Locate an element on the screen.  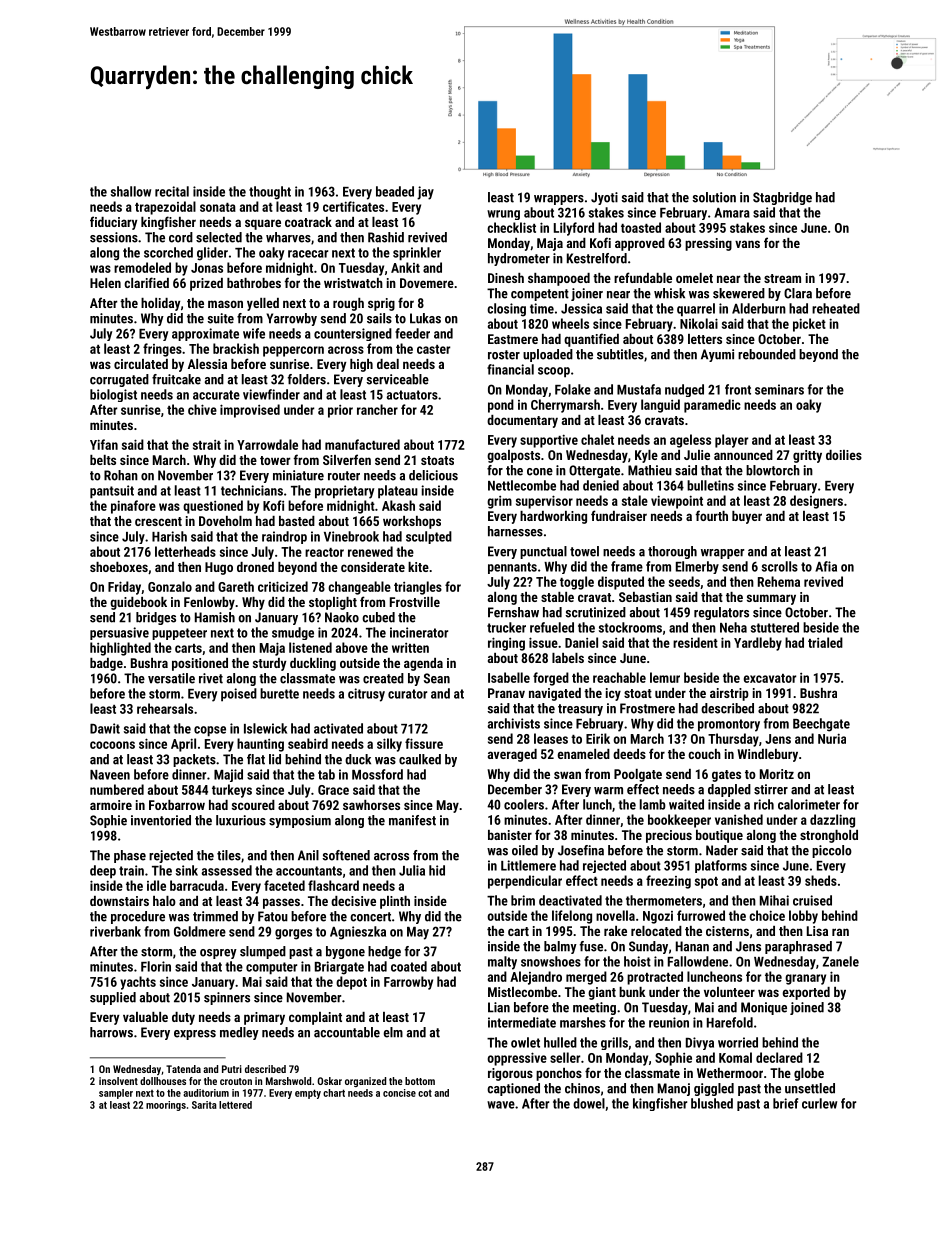
Stagbridge is located at coordinates (782, 198).
